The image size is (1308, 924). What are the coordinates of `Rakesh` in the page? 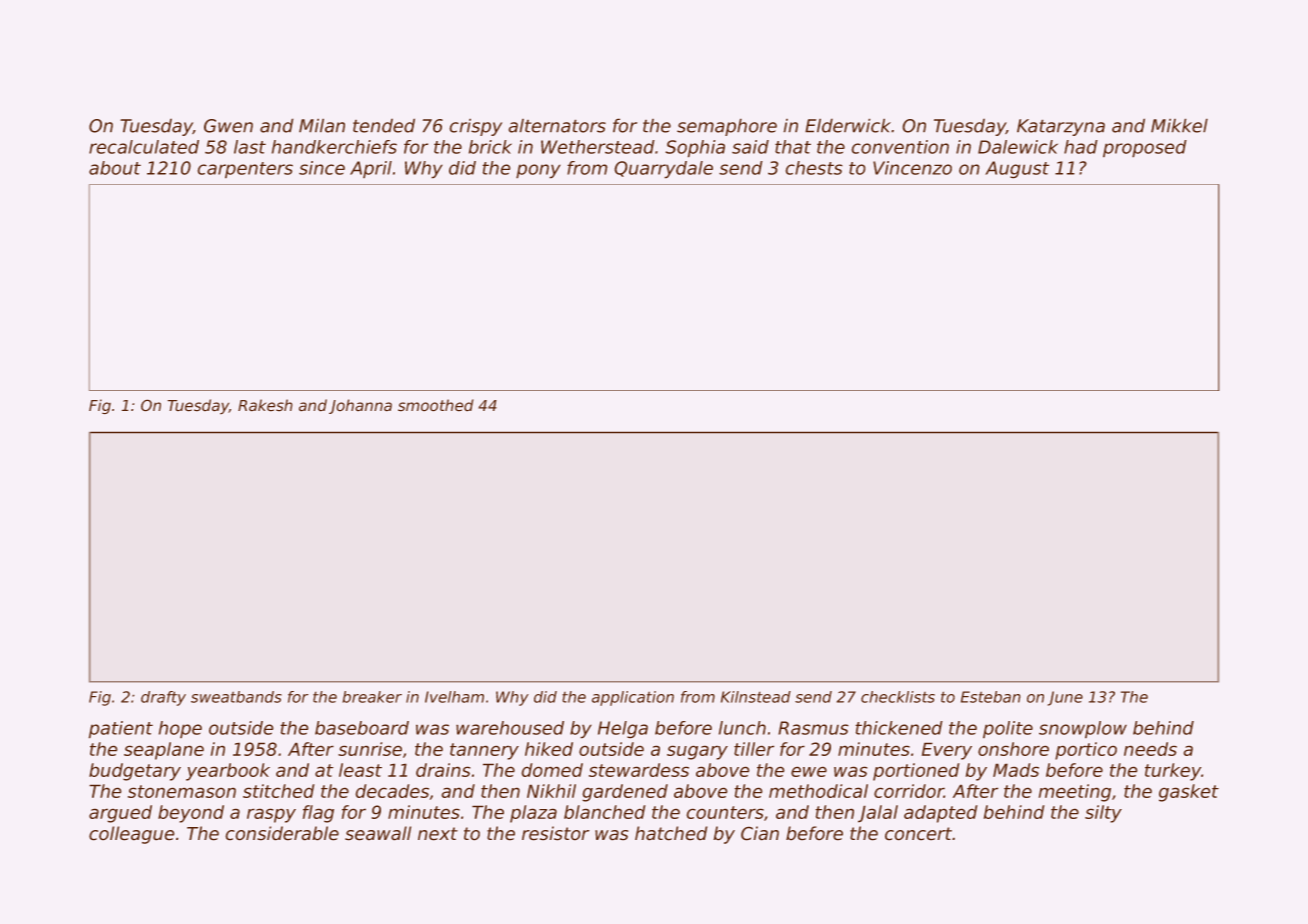 It's located at (265, 405).
